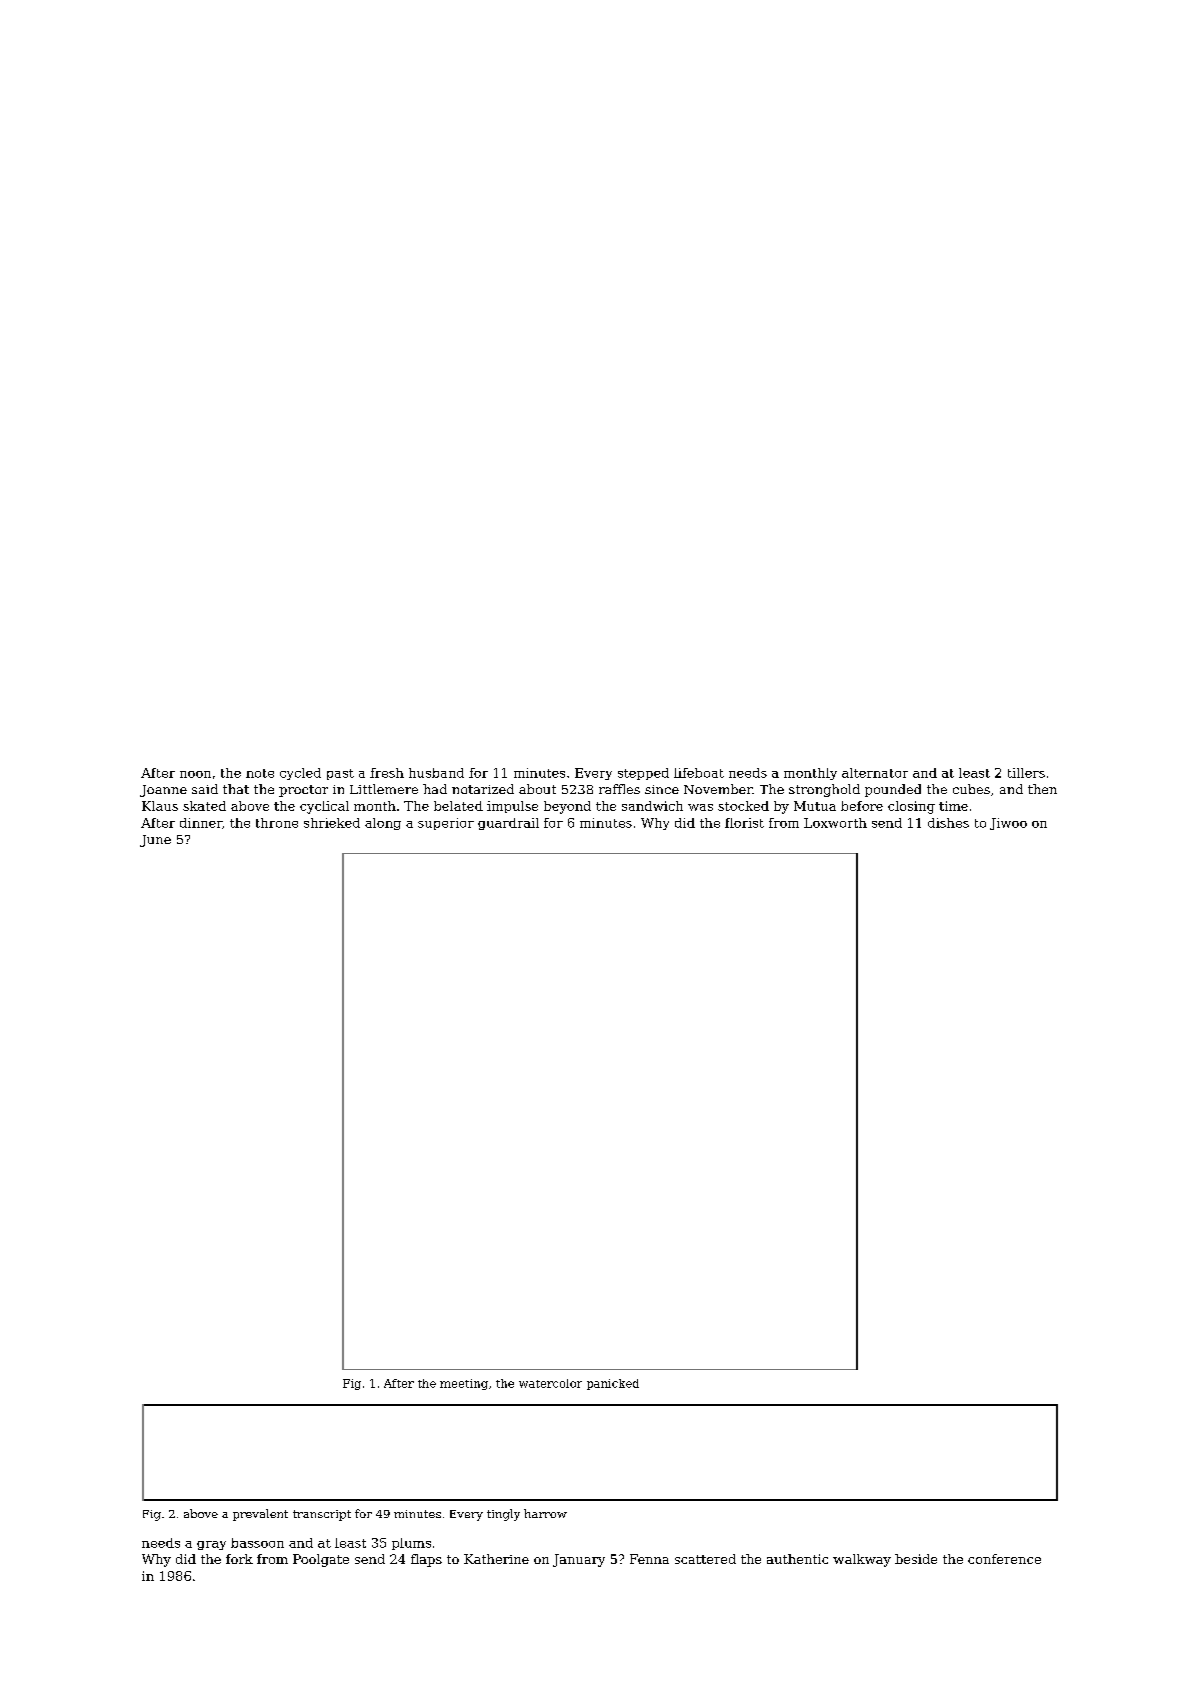  I want to click on alternator, so click(875, 773).
